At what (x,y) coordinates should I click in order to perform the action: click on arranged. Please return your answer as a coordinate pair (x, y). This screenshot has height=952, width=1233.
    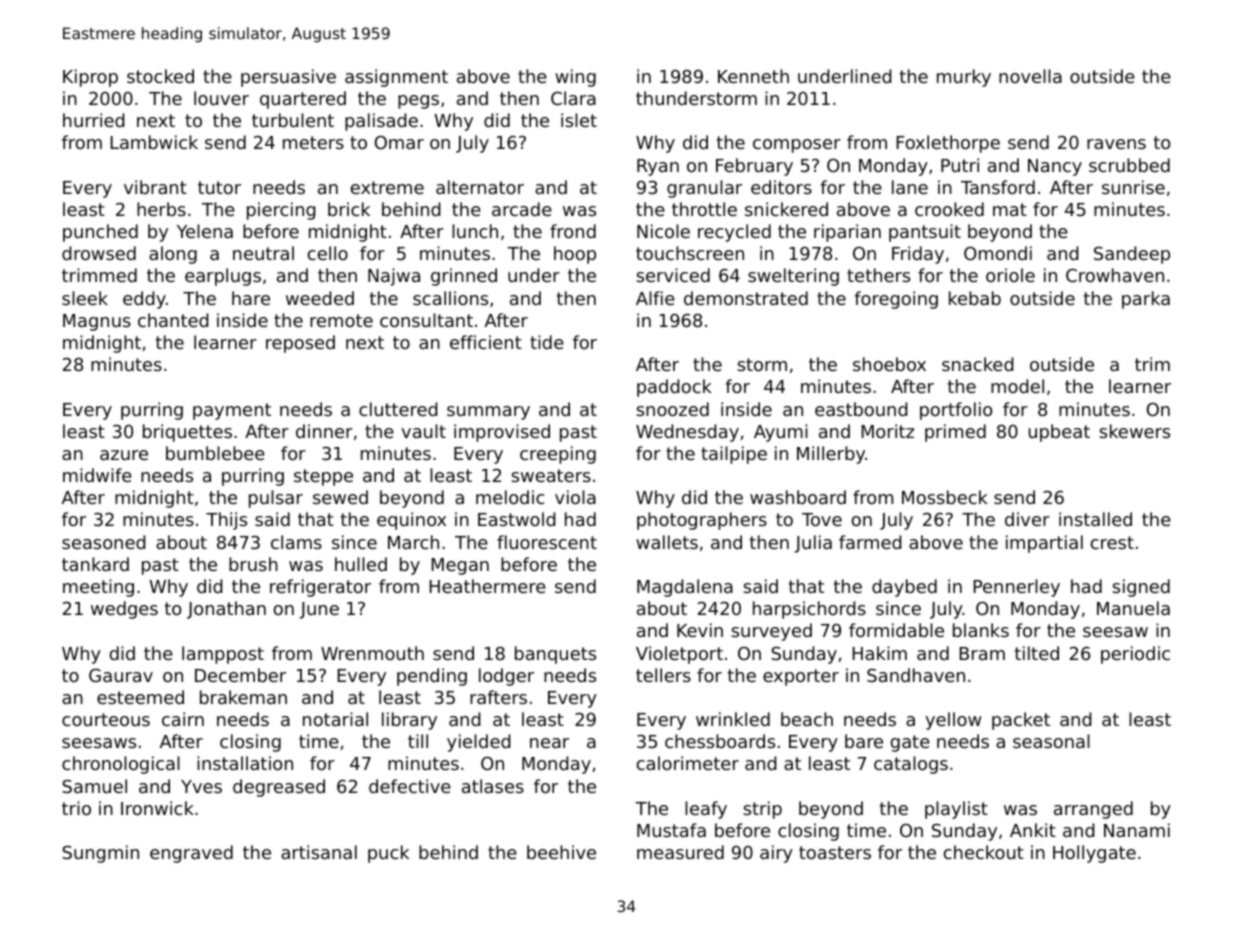
    Looking at the image, I should click on (1093, 810).
